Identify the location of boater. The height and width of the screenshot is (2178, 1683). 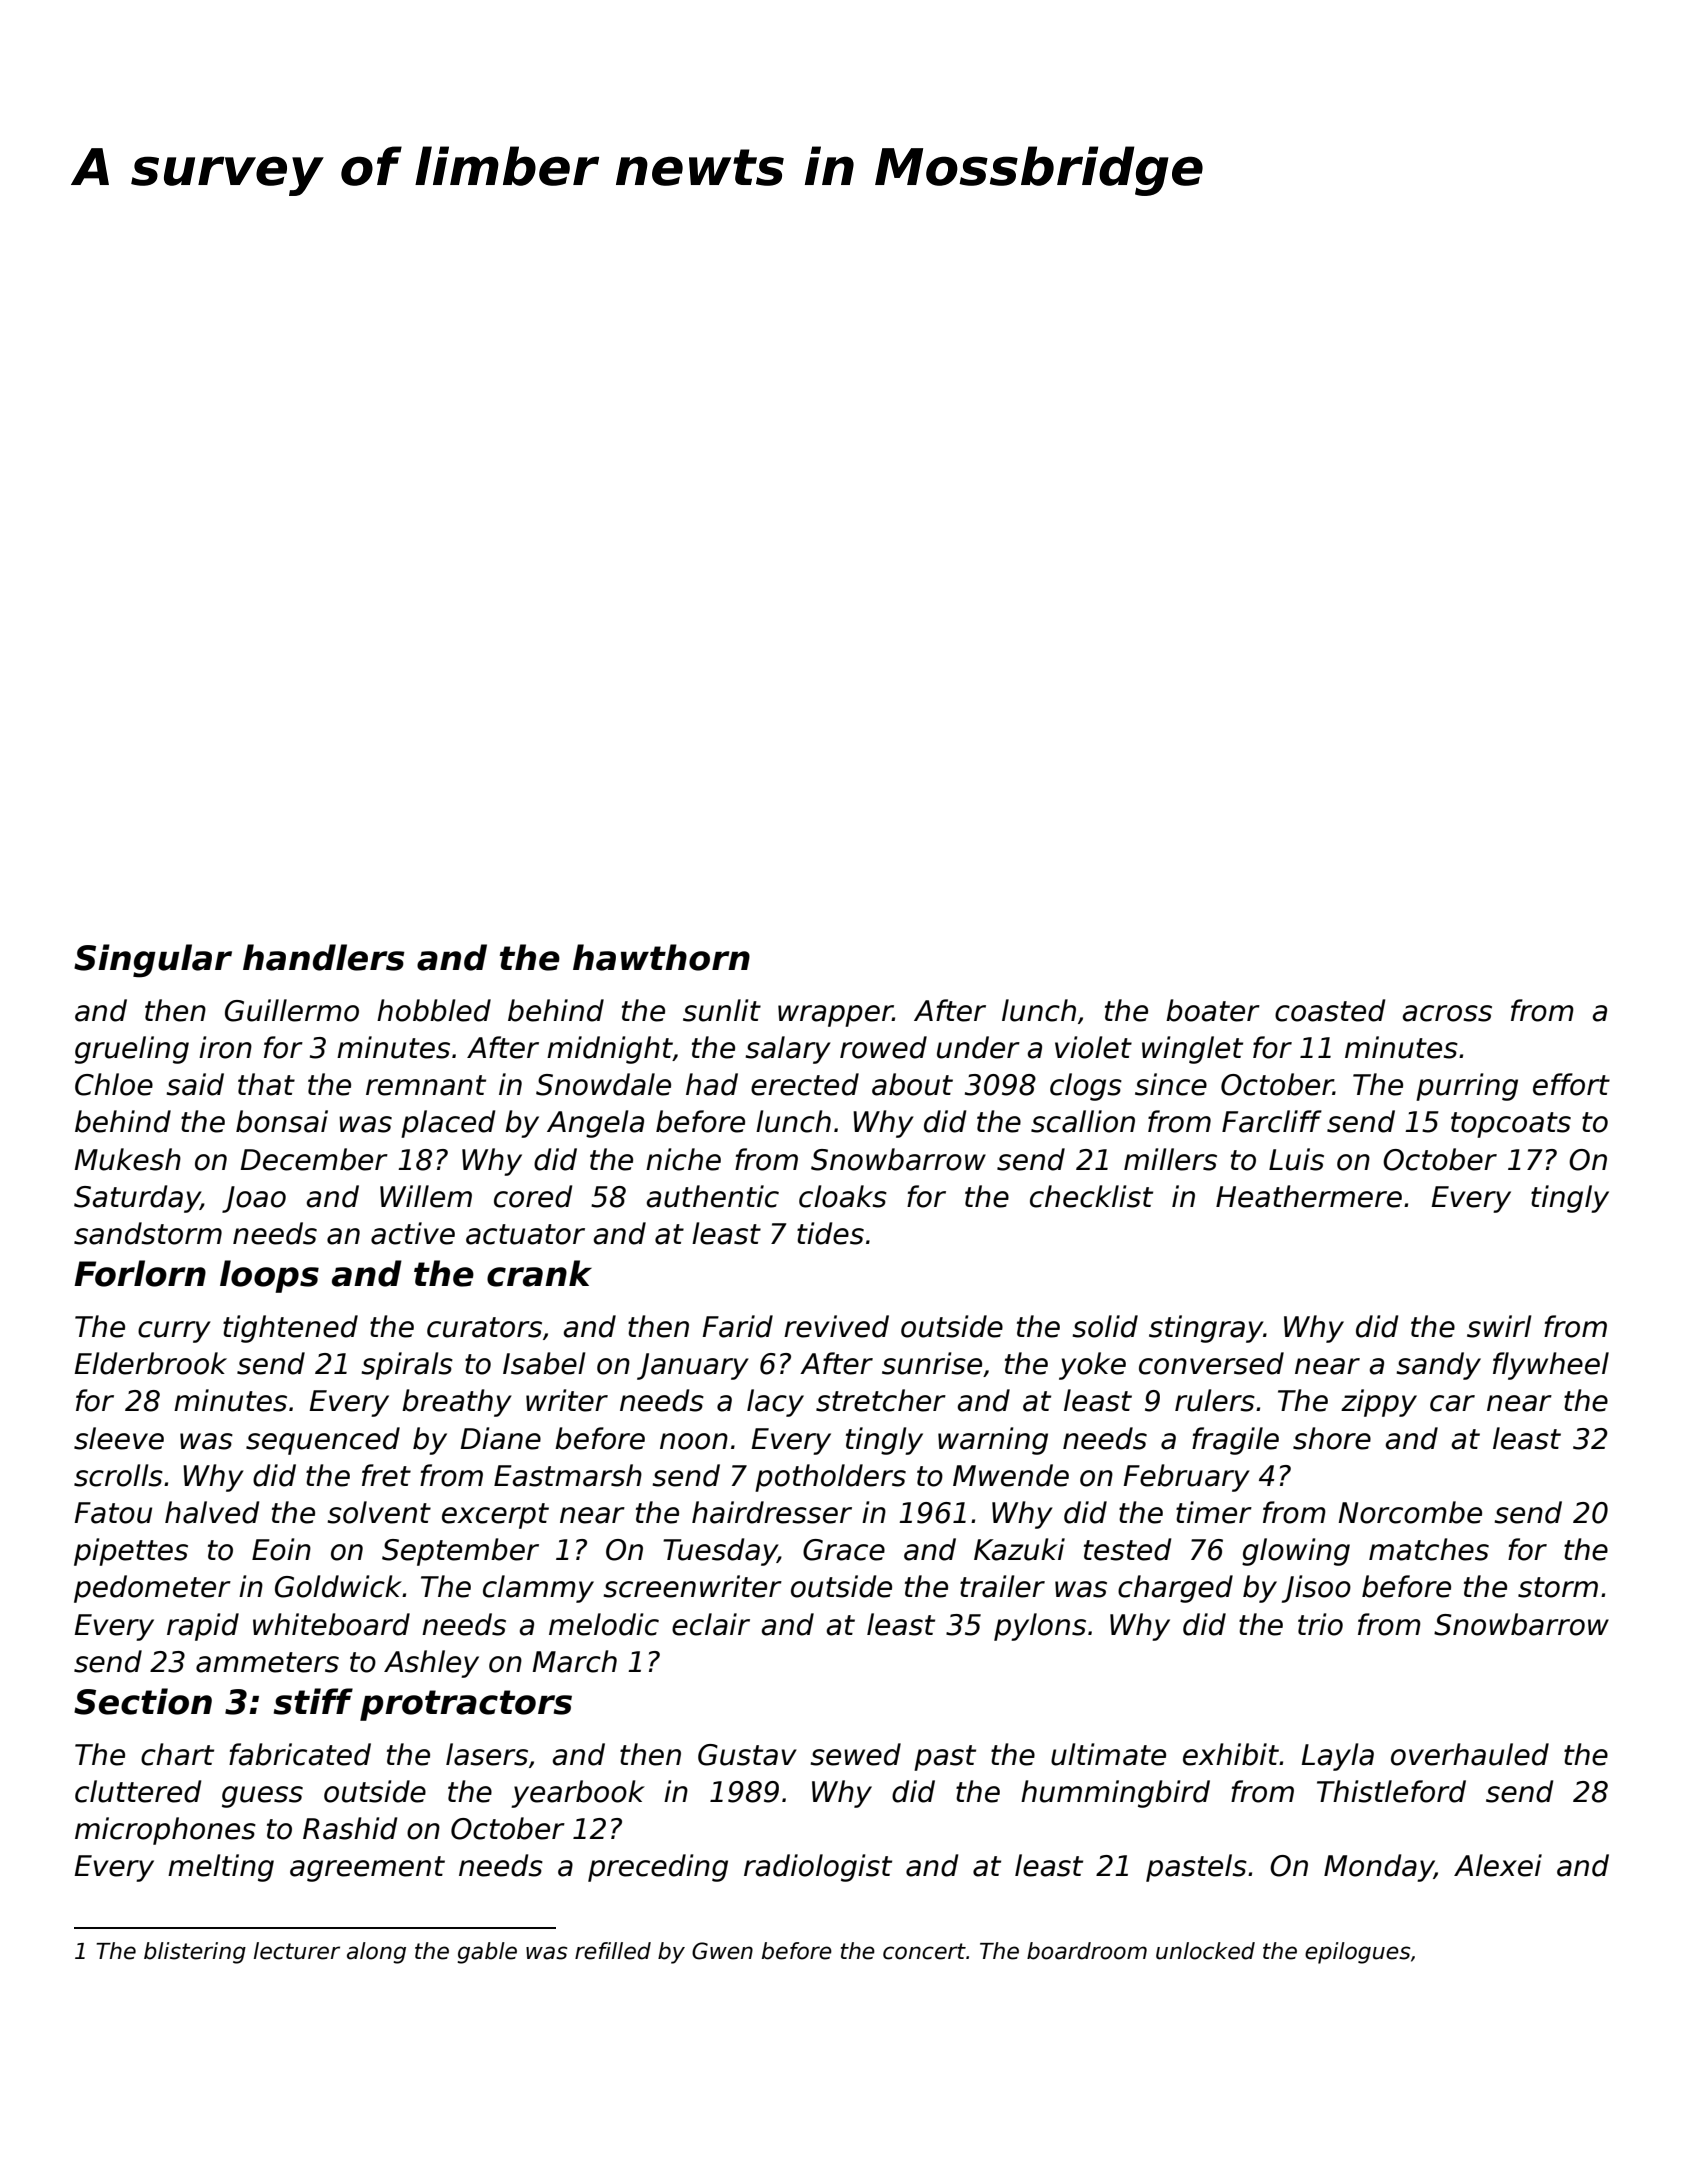
(1213, 1010).
